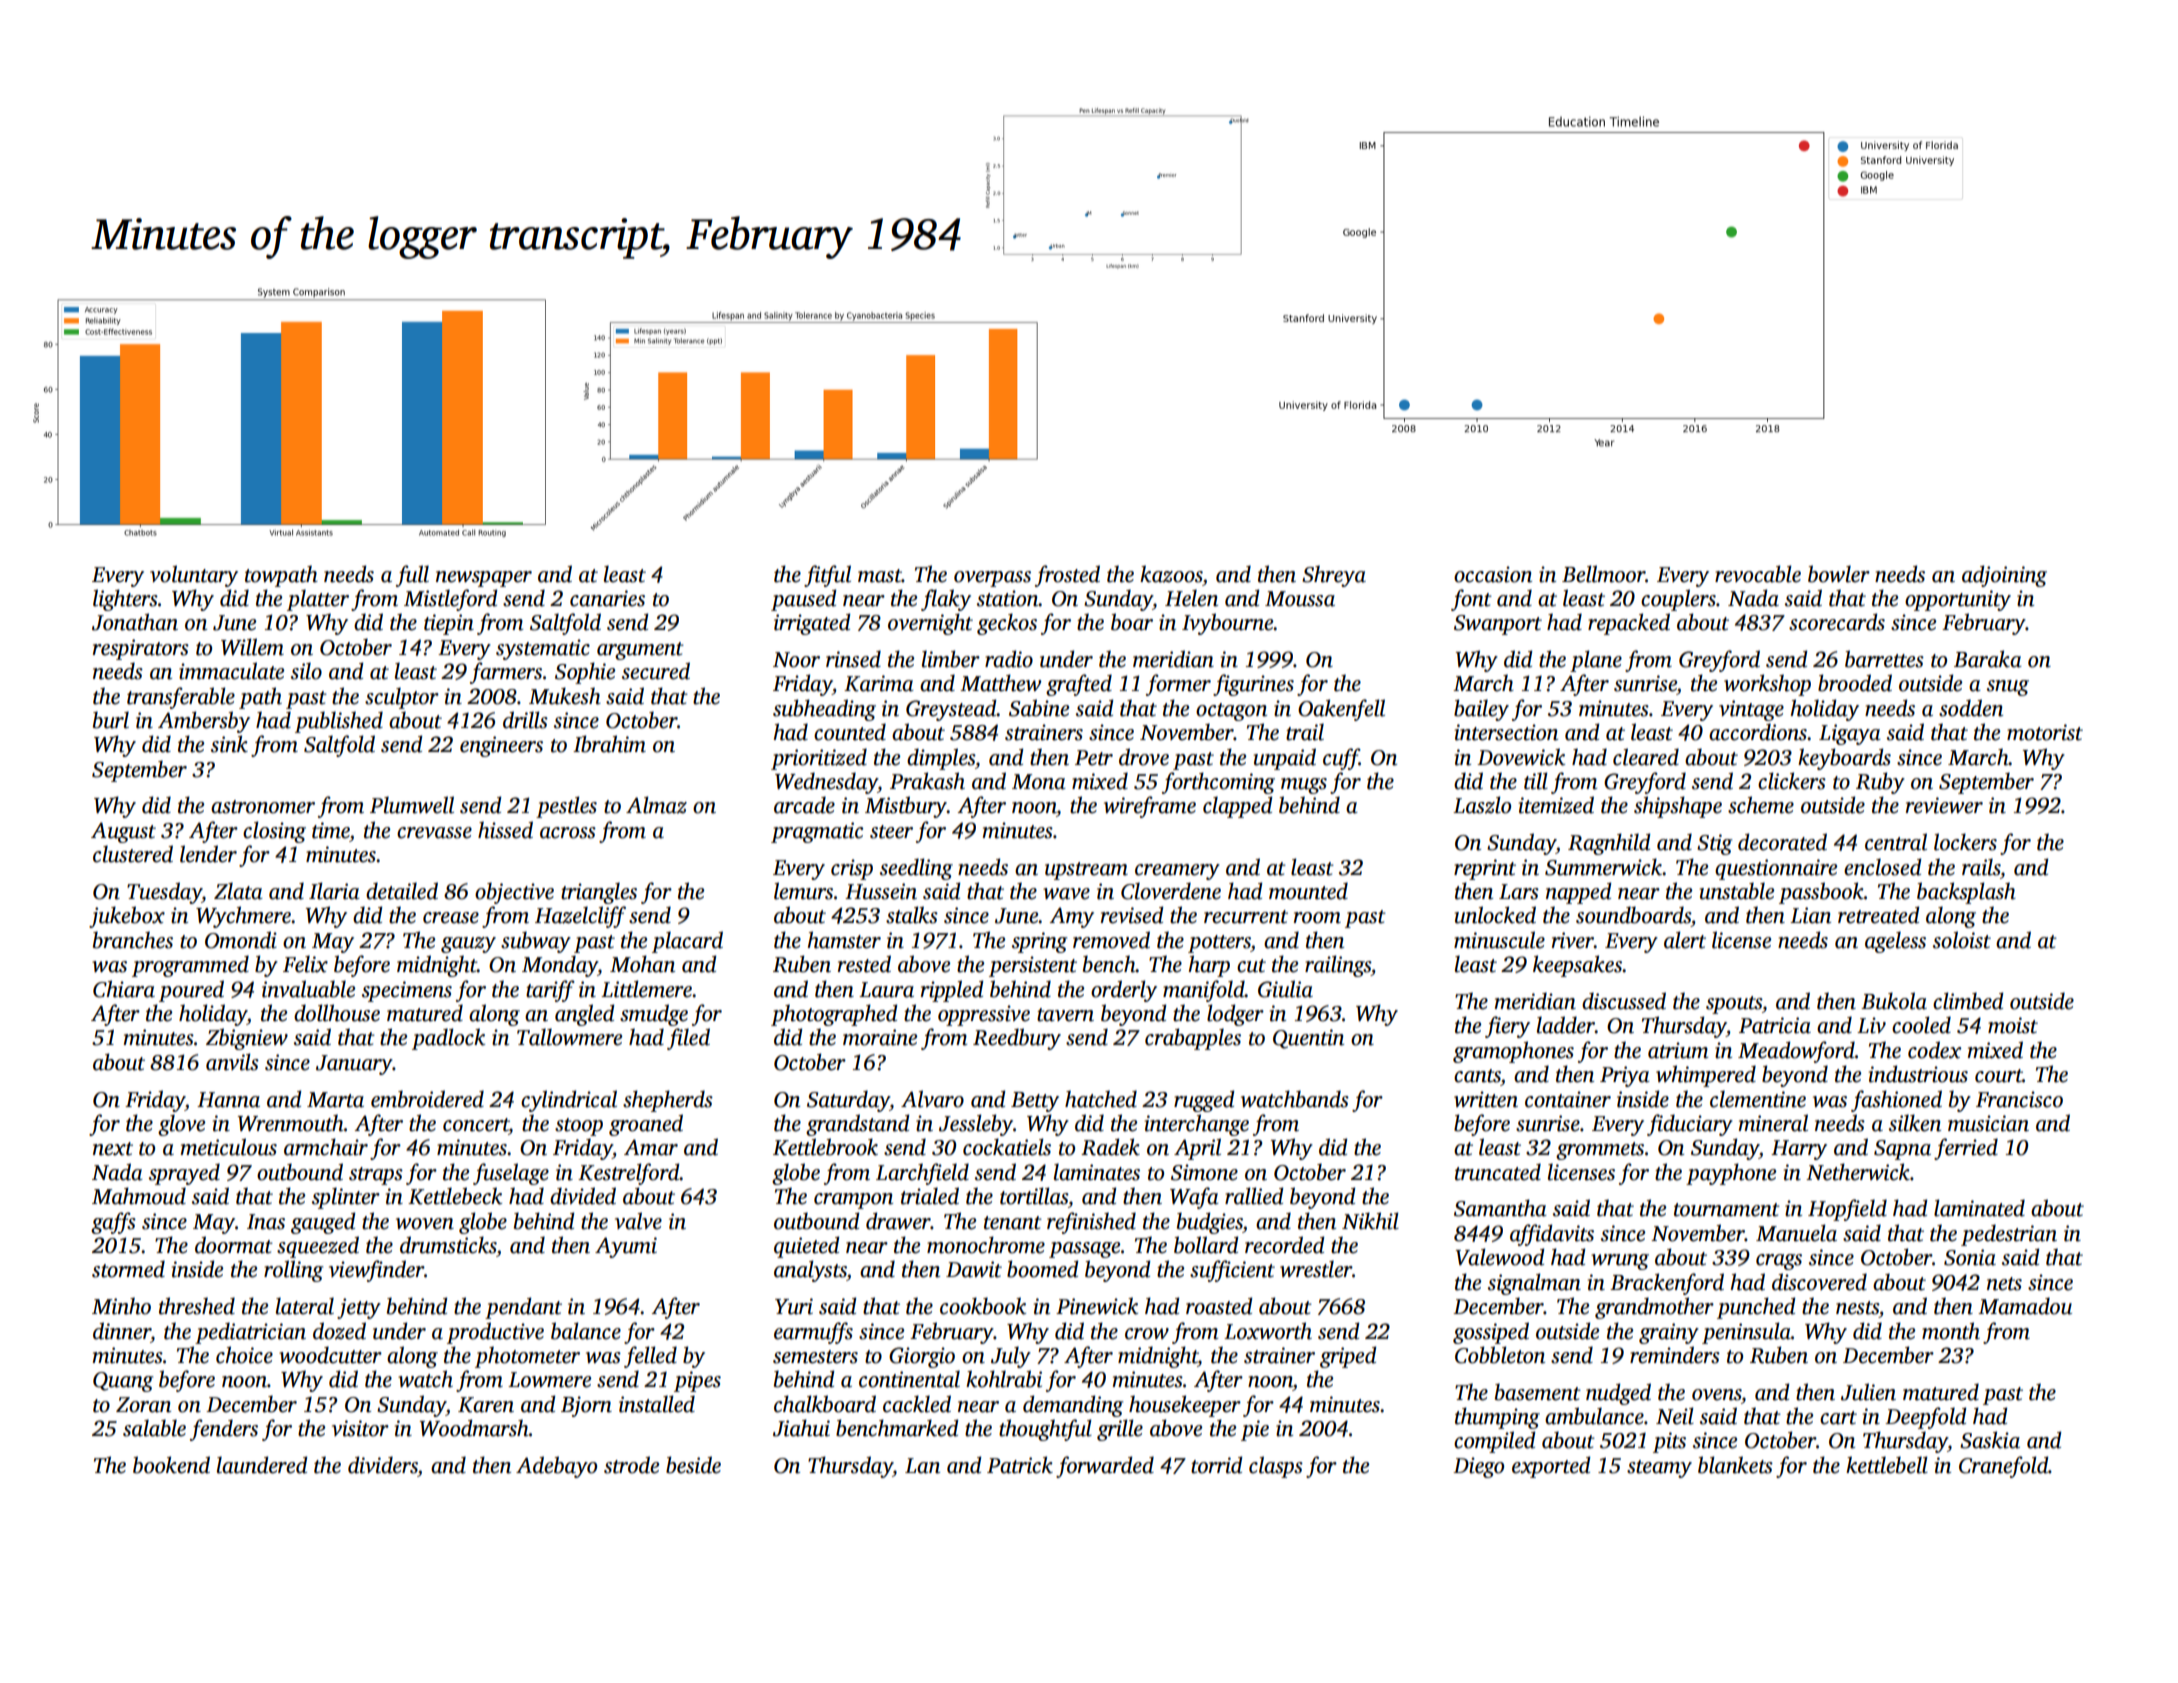 The width and height of the page is (2178, 1683). Describe the element at coordinates (1493, 574) in the page. I see `occasion` at that location.
